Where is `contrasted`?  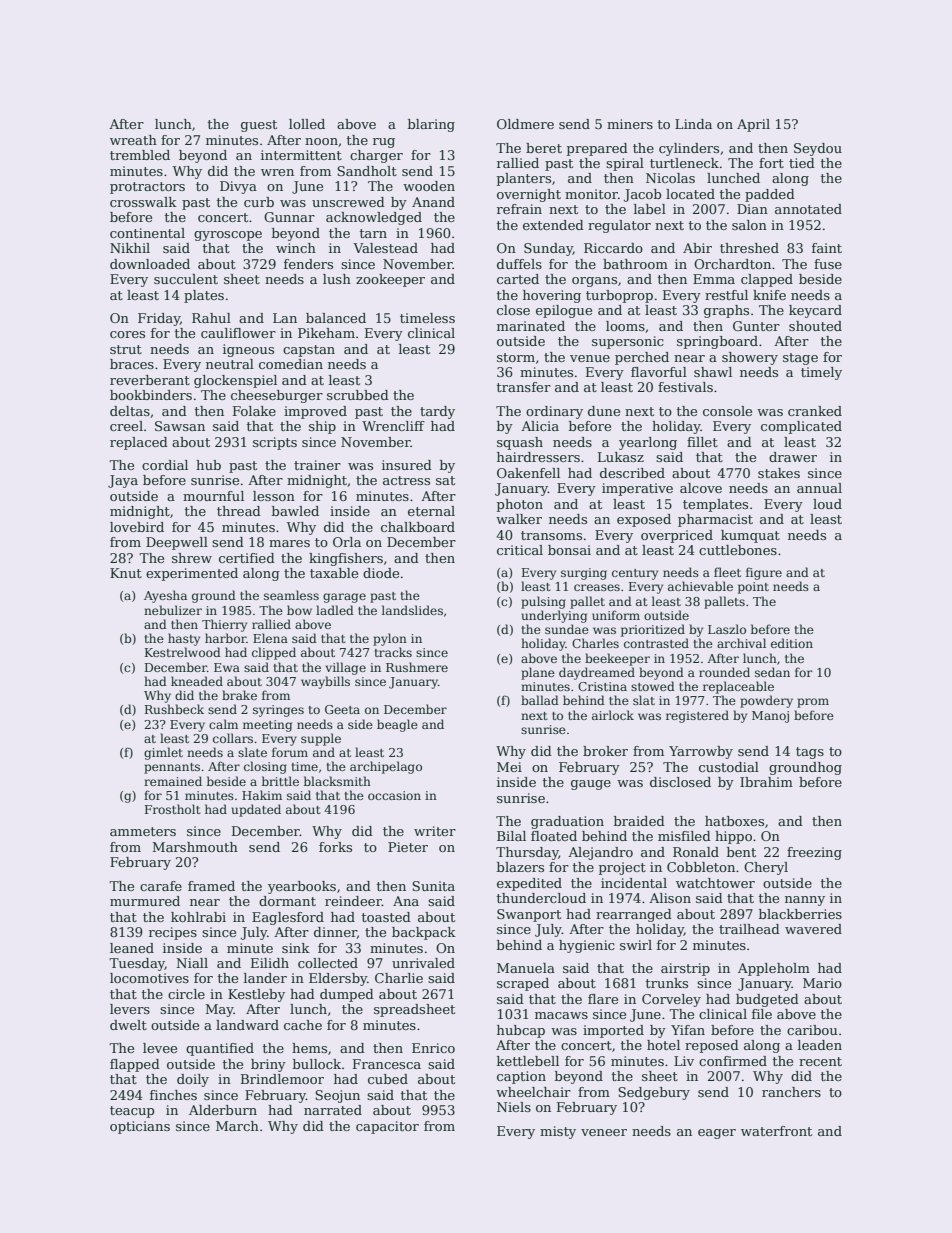 contrasted is located at coordinates (656, 643).
